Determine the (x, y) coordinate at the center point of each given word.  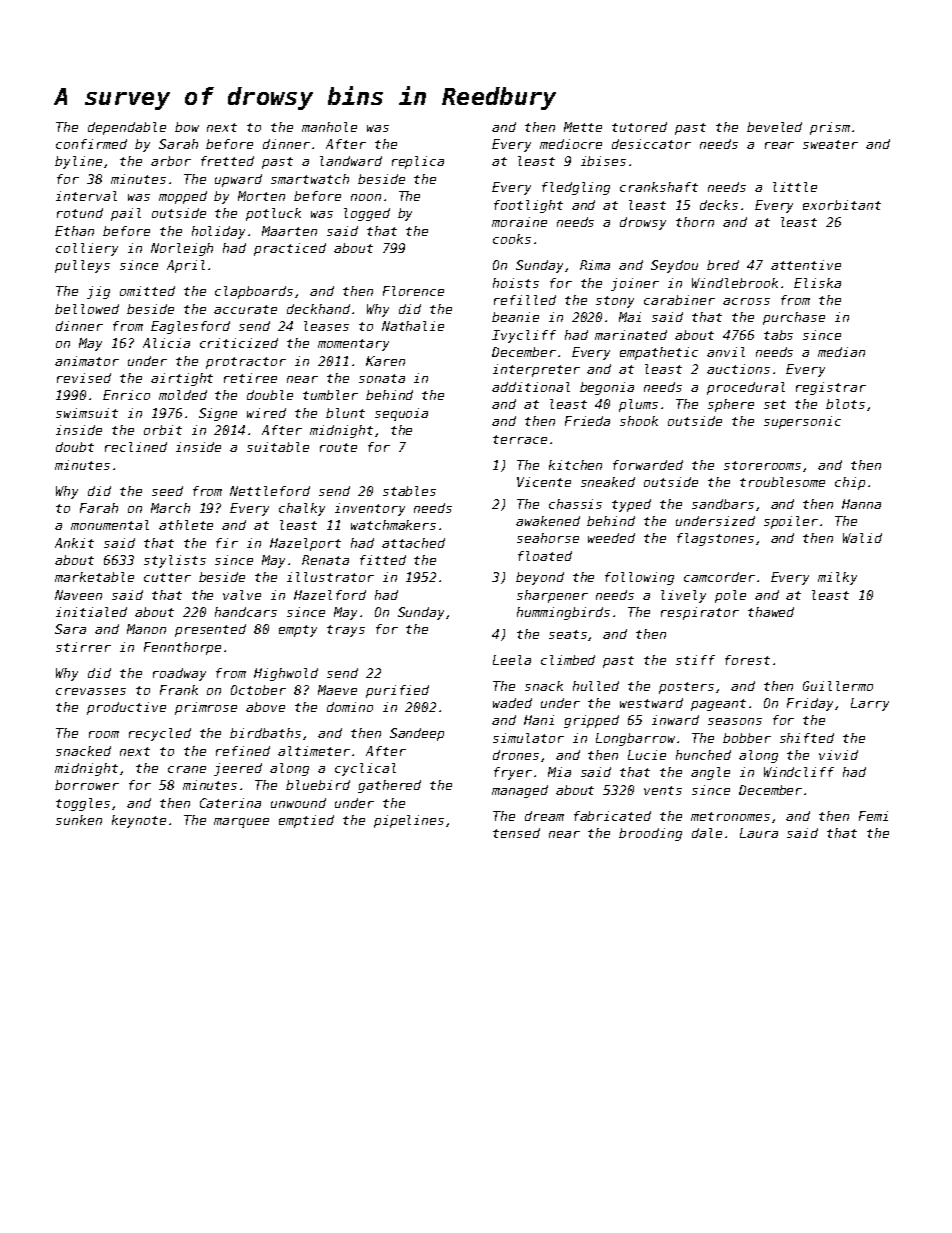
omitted (147, 291)
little (795, 187)
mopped (183, 197)
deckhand (318, 309)
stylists (175, 561)
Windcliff (799, 772)
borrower (87, 785)
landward (351, 161)
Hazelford (330, 595)
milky (837, 578)
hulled (596, 686)
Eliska (817, 283)
